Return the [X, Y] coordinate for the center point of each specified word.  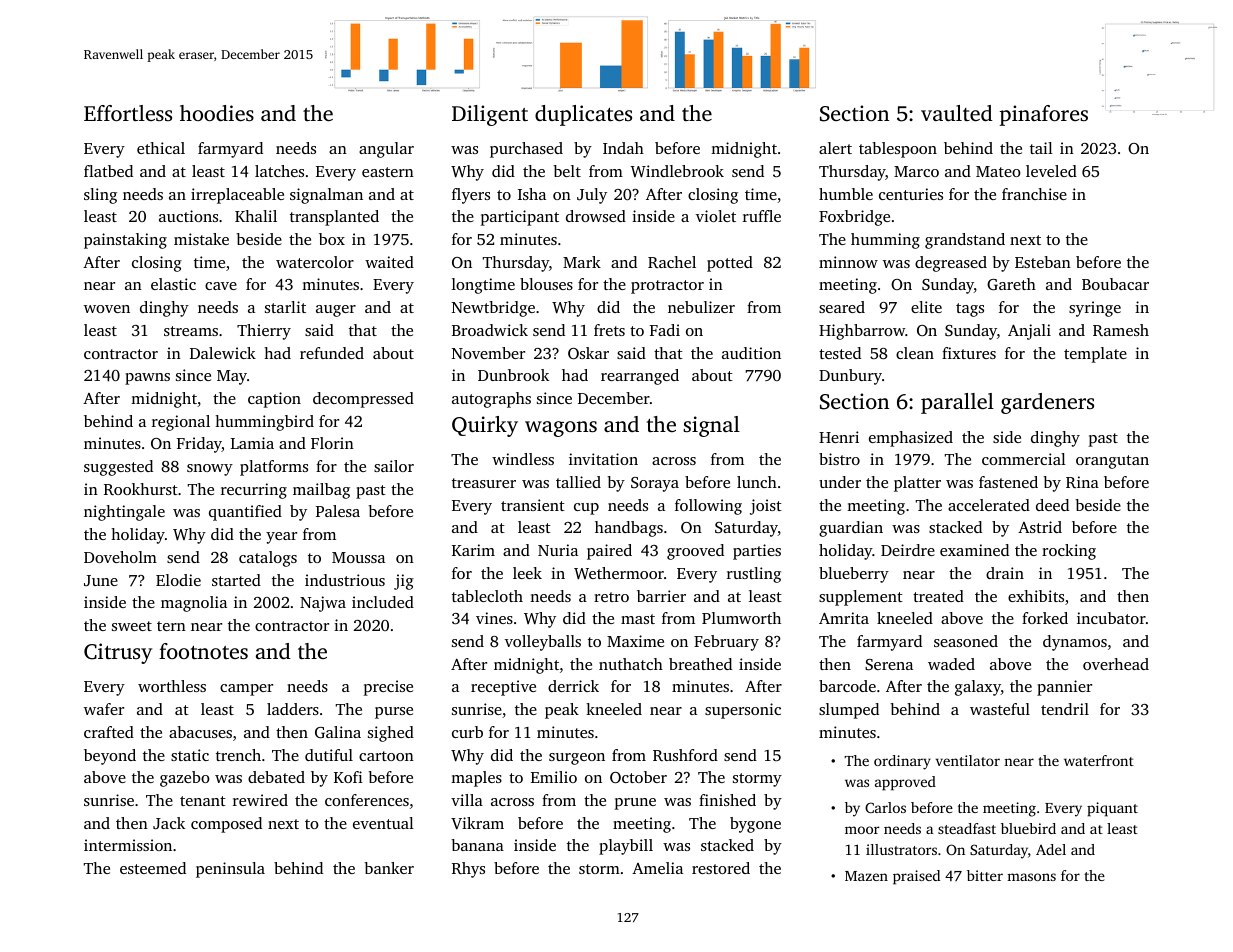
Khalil [256, 216]
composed [226, 825]
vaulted [957, 113]
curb [467, 732]
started [236, 580]
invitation [603, 459]
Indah [623, 148]
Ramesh [1121, 330]
